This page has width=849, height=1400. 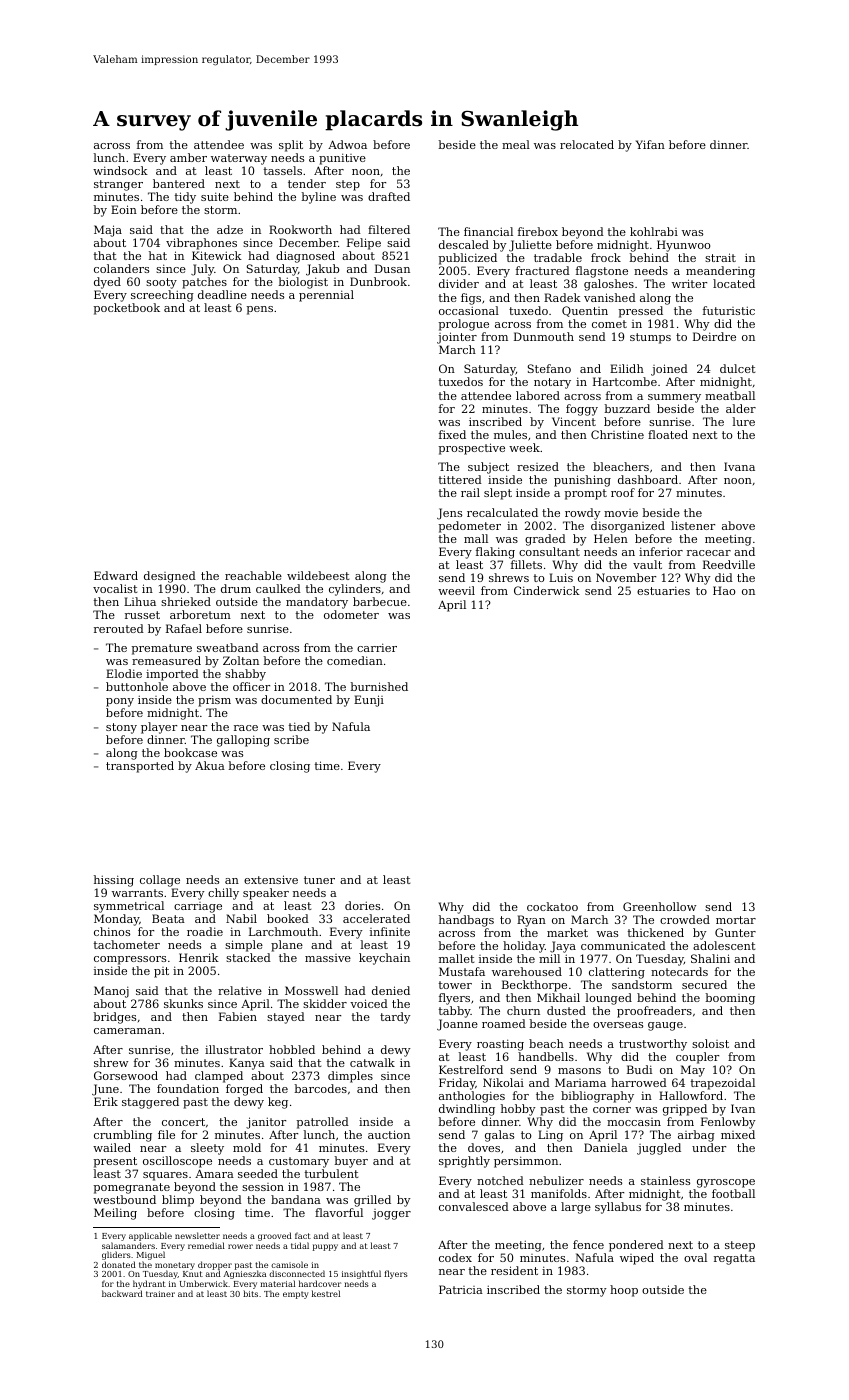 What do you see at coordinates (369, 701) in the page?
I see `Eunji` at bounding box center [369, 701].
